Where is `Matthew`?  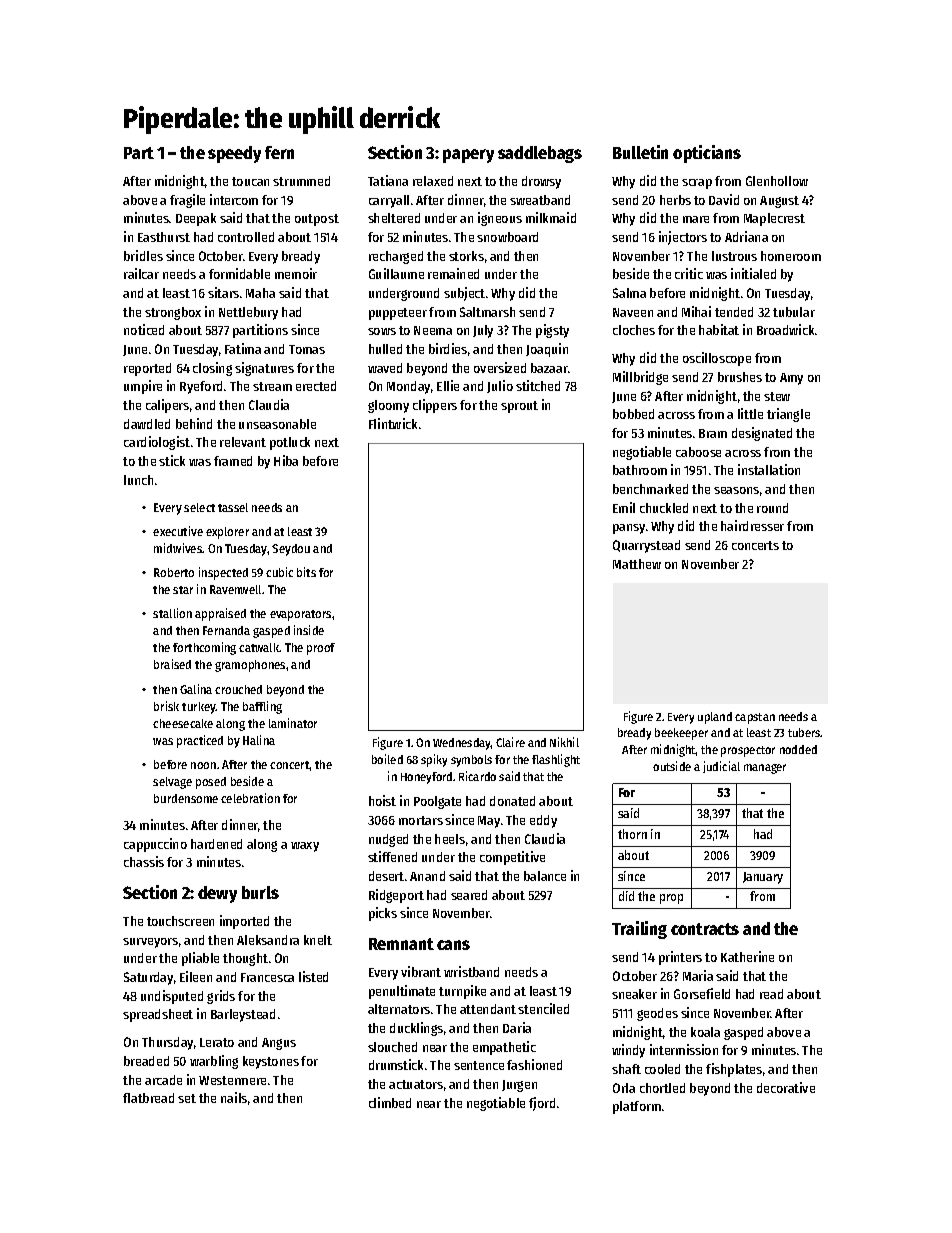
Matthew is located at coordinates (637, 564).
